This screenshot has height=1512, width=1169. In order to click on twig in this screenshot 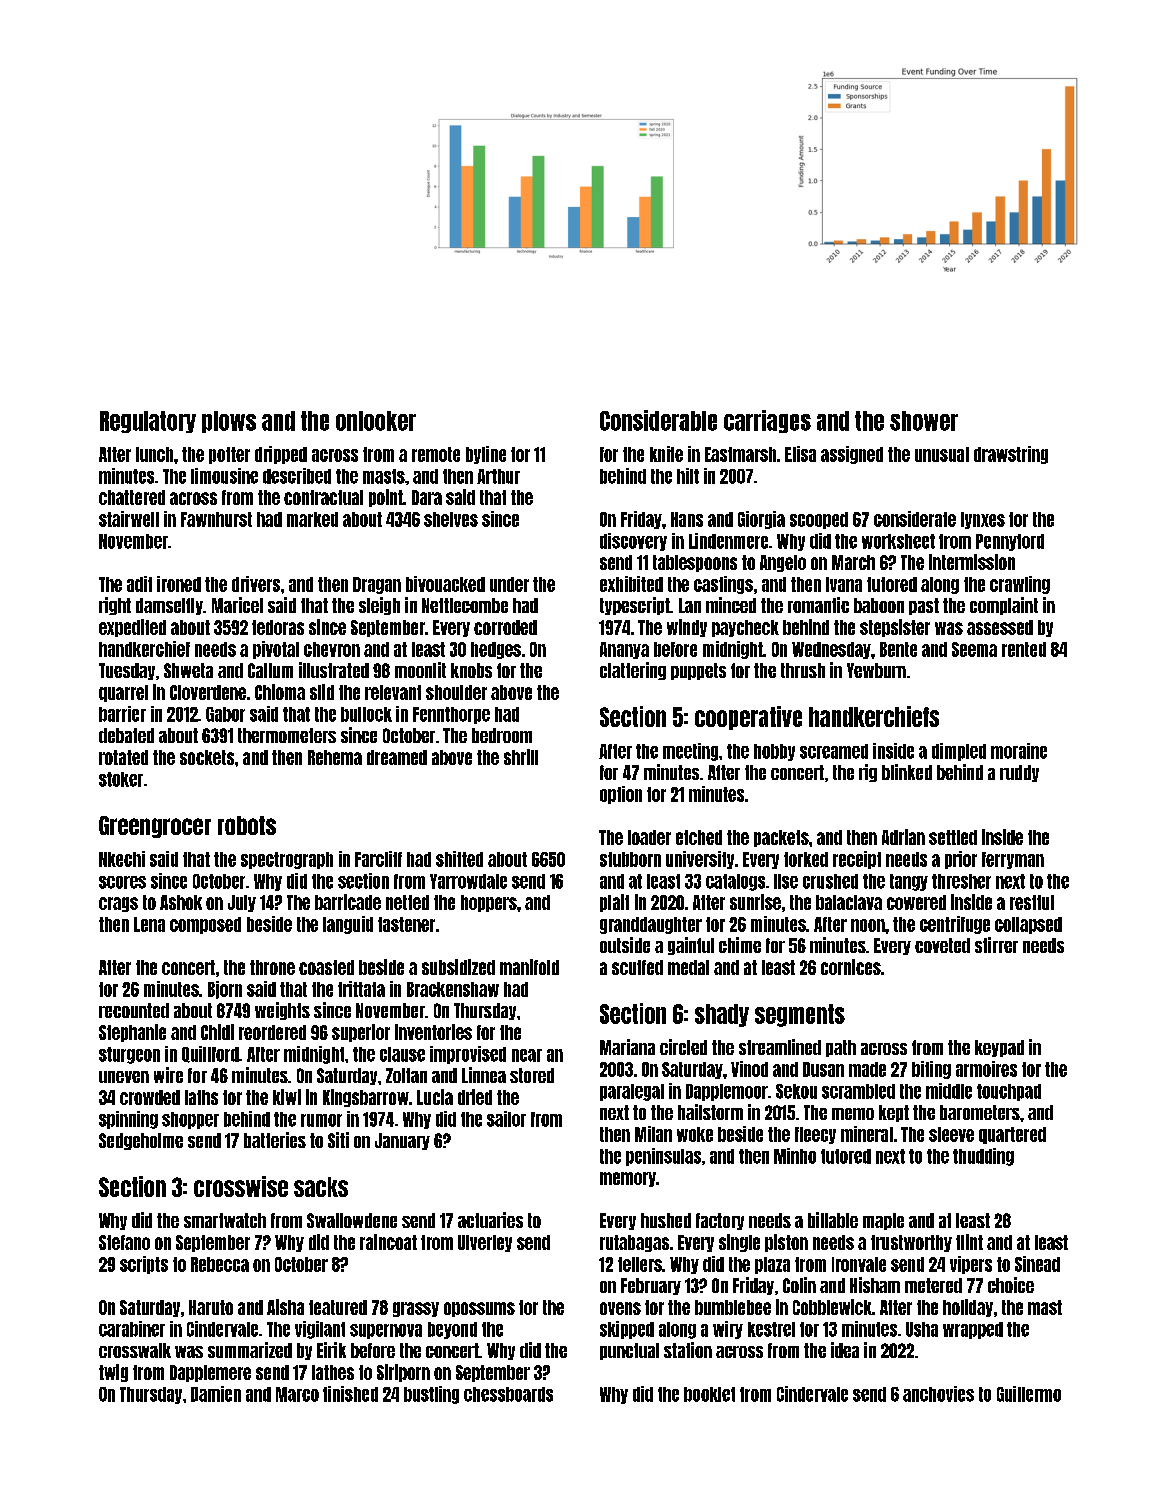, I will do `click(113, 1373)`.
